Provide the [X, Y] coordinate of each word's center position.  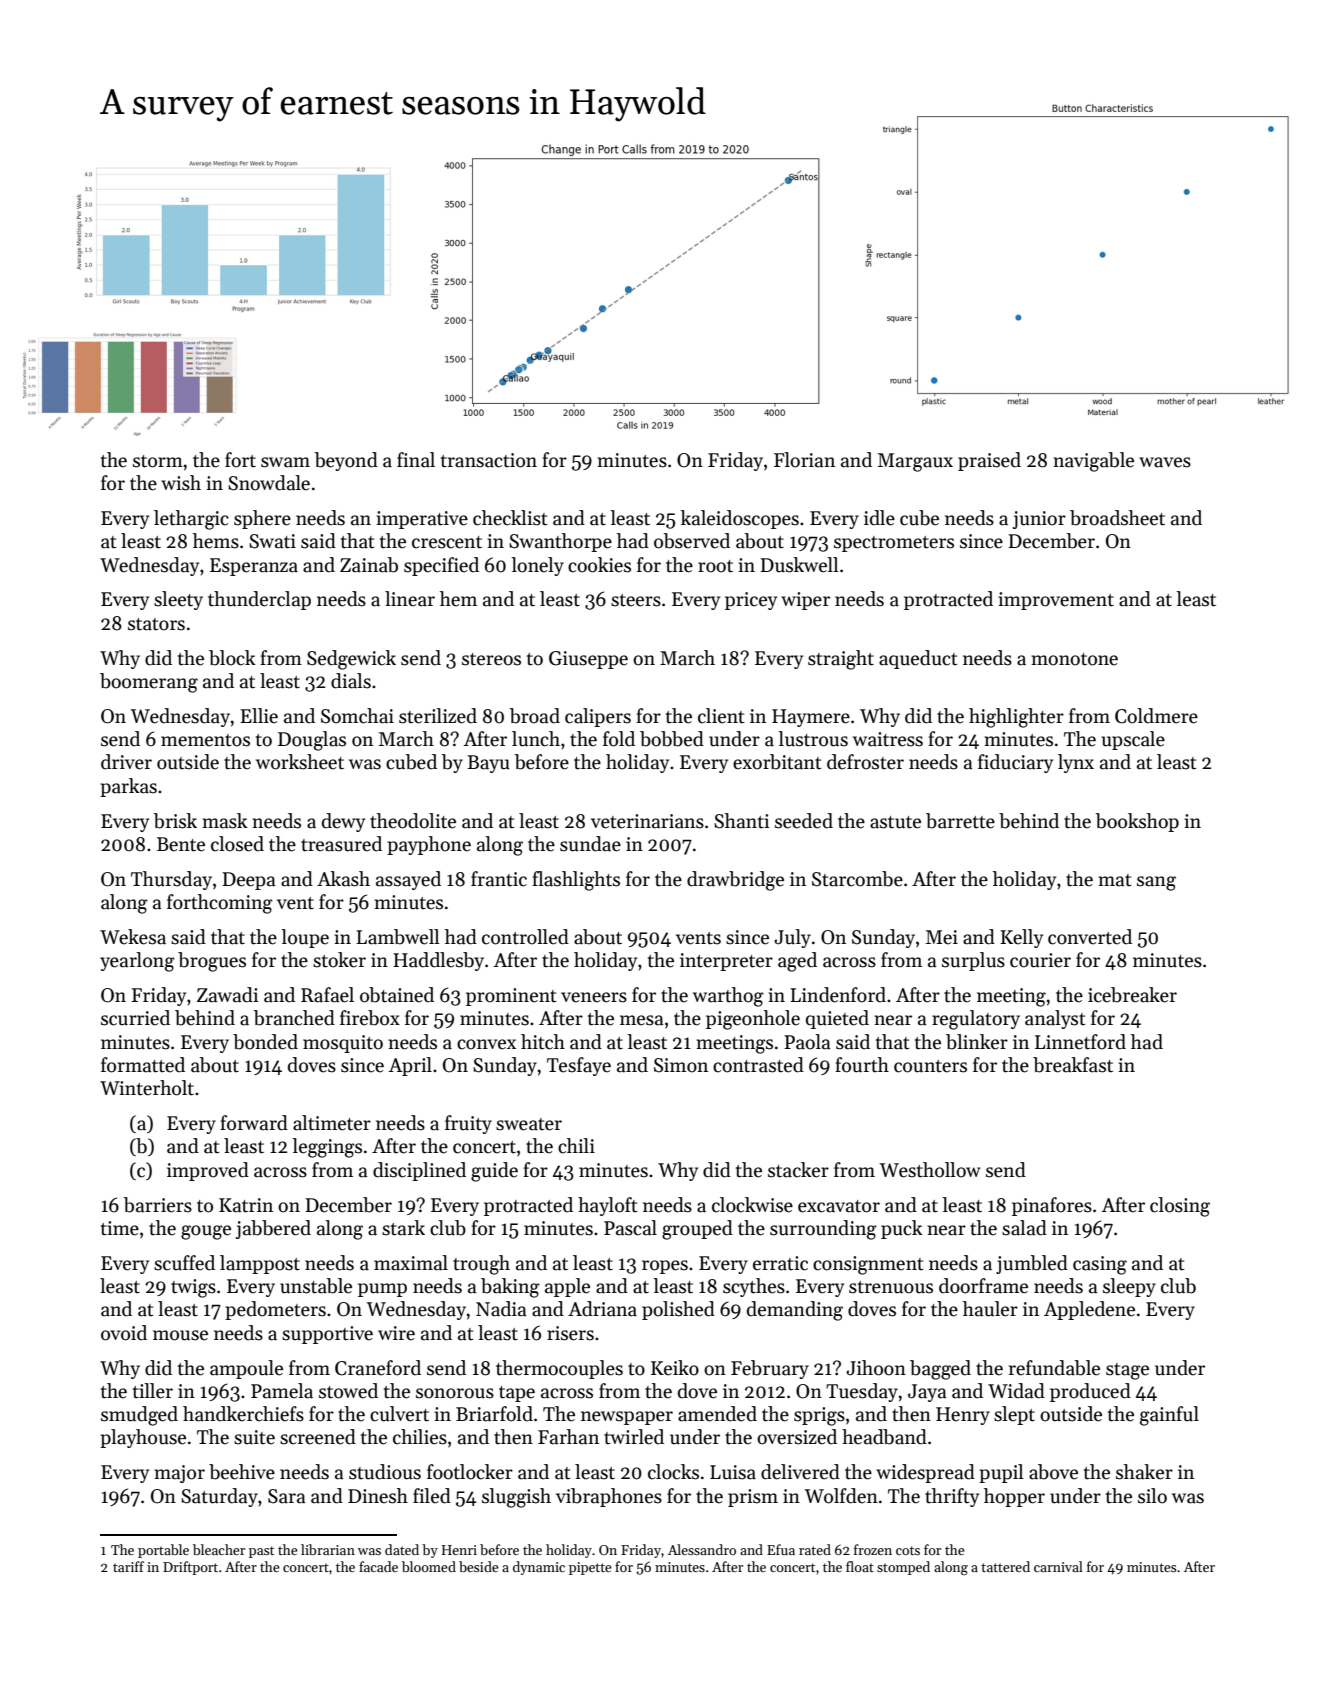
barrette [960, 821]
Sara [287, 1496]
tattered [1005, 1566]
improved [208, 1171]
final [416, 460]
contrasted [758, 1065]
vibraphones [609, 1497]
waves [1165, 462]
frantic [499, 879]
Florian [804, 460]
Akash [343, 879]
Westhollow [930, 1170]
